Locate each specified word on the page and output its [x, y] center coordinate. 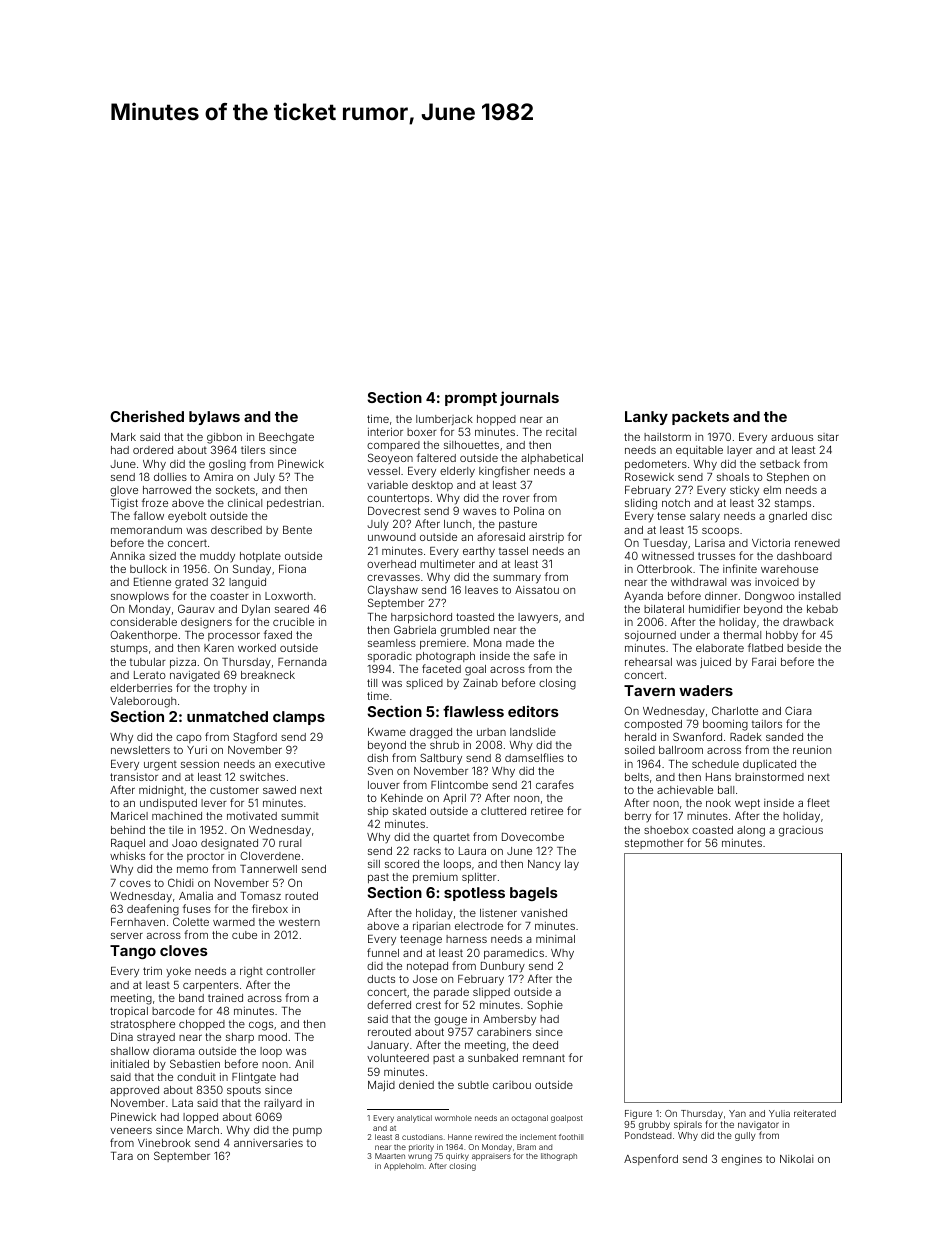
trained [225, 998]
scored [402, 864]
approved [134, 1091]
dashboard [804, 556]
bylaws [214, 418]
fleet [818, 802]
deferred [389, 1004]
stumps [129, 649]
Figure [638, 1114]
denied [416, 1085]
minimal [555, 938]
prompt [471, 399]
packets [700, 418]
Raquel [128, 844]
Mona [488, 643]
